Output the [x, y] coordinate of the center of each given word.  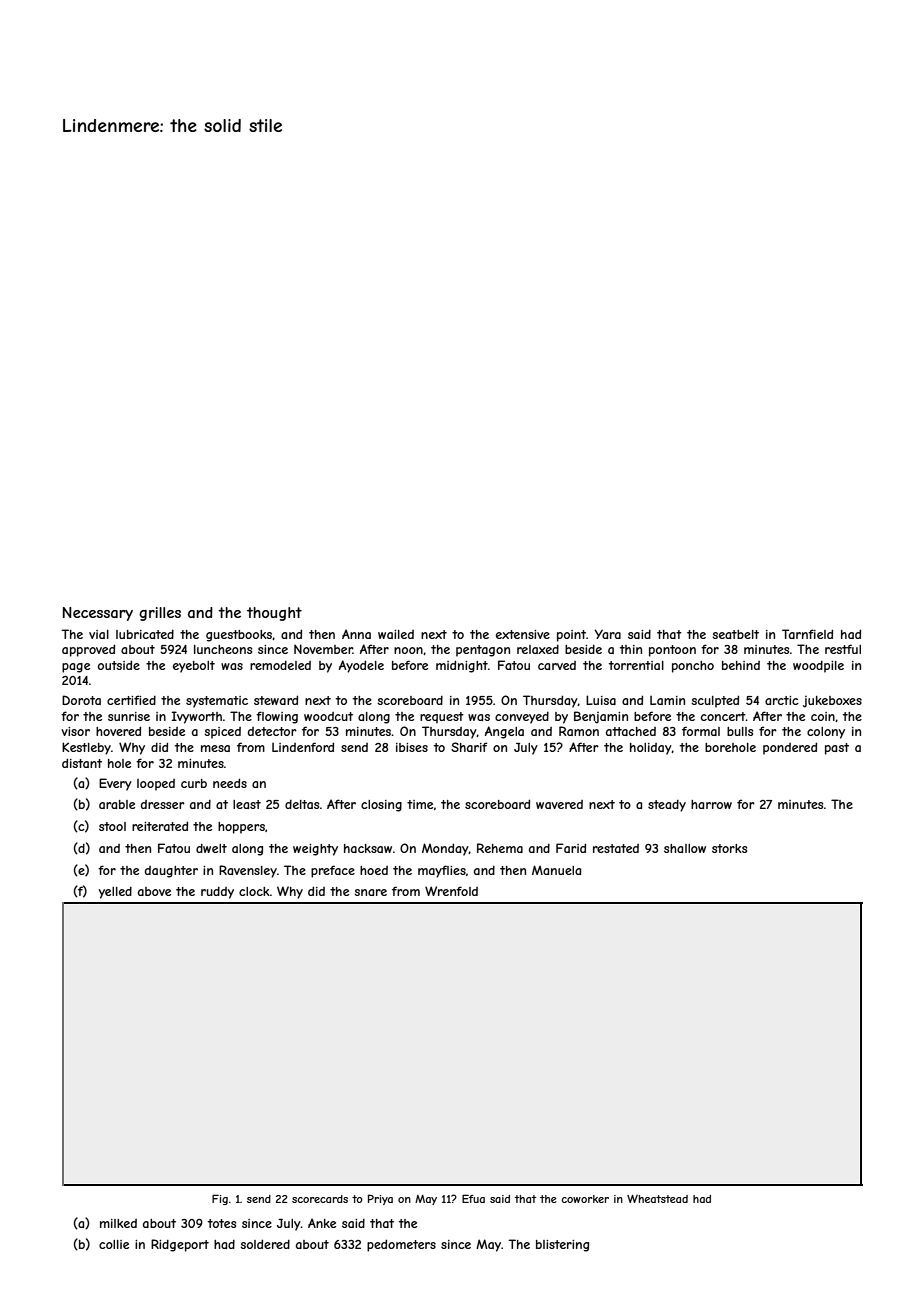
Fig [220, 1199]
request [442, 717]
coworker [585, 1199]
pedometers [401, 1245]
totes [222, 1223]
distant [82, 763]
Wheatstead [657, 1199]
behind [741, 665]
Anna [356, 634]
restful [843, 649]
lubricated [145, 634]
